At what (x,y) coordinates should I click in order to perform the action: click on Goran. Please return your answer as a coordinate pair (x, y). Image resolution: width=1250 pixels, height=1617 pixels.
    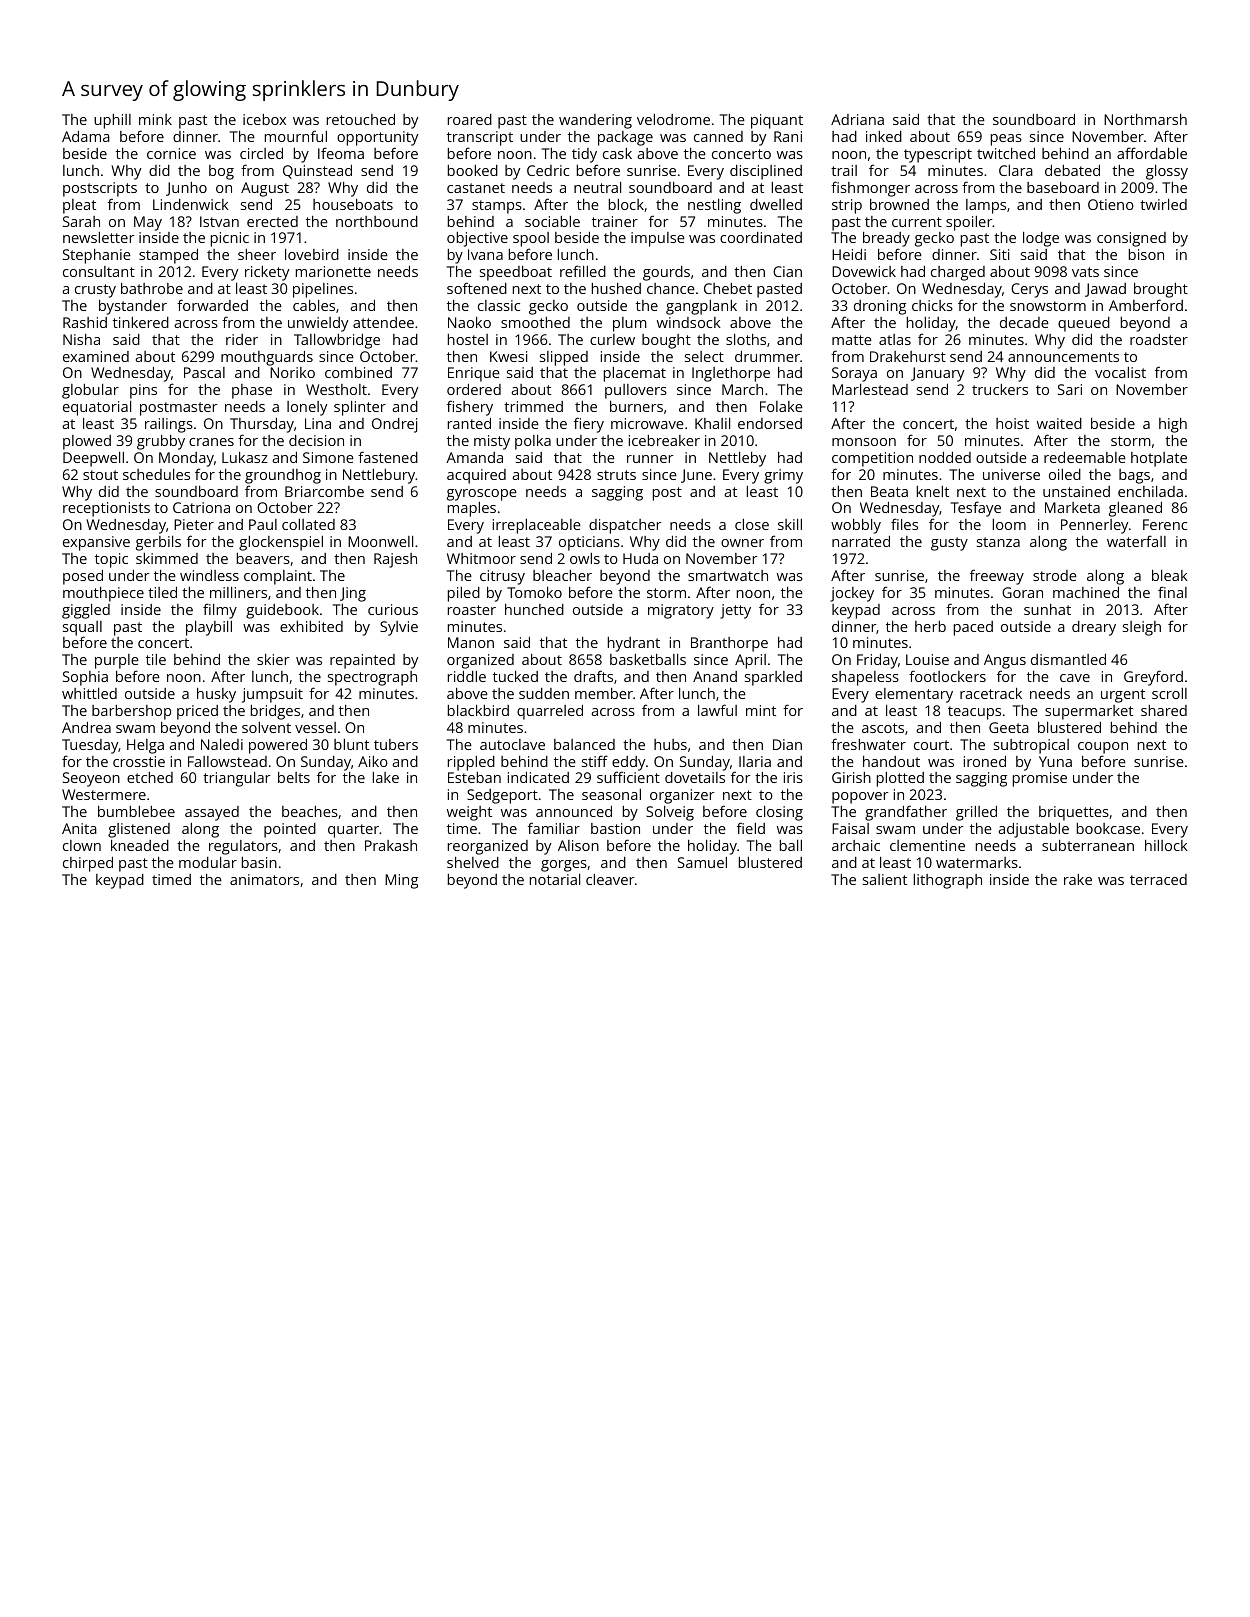
    Looking at the image, I should click on (1022, 592).
